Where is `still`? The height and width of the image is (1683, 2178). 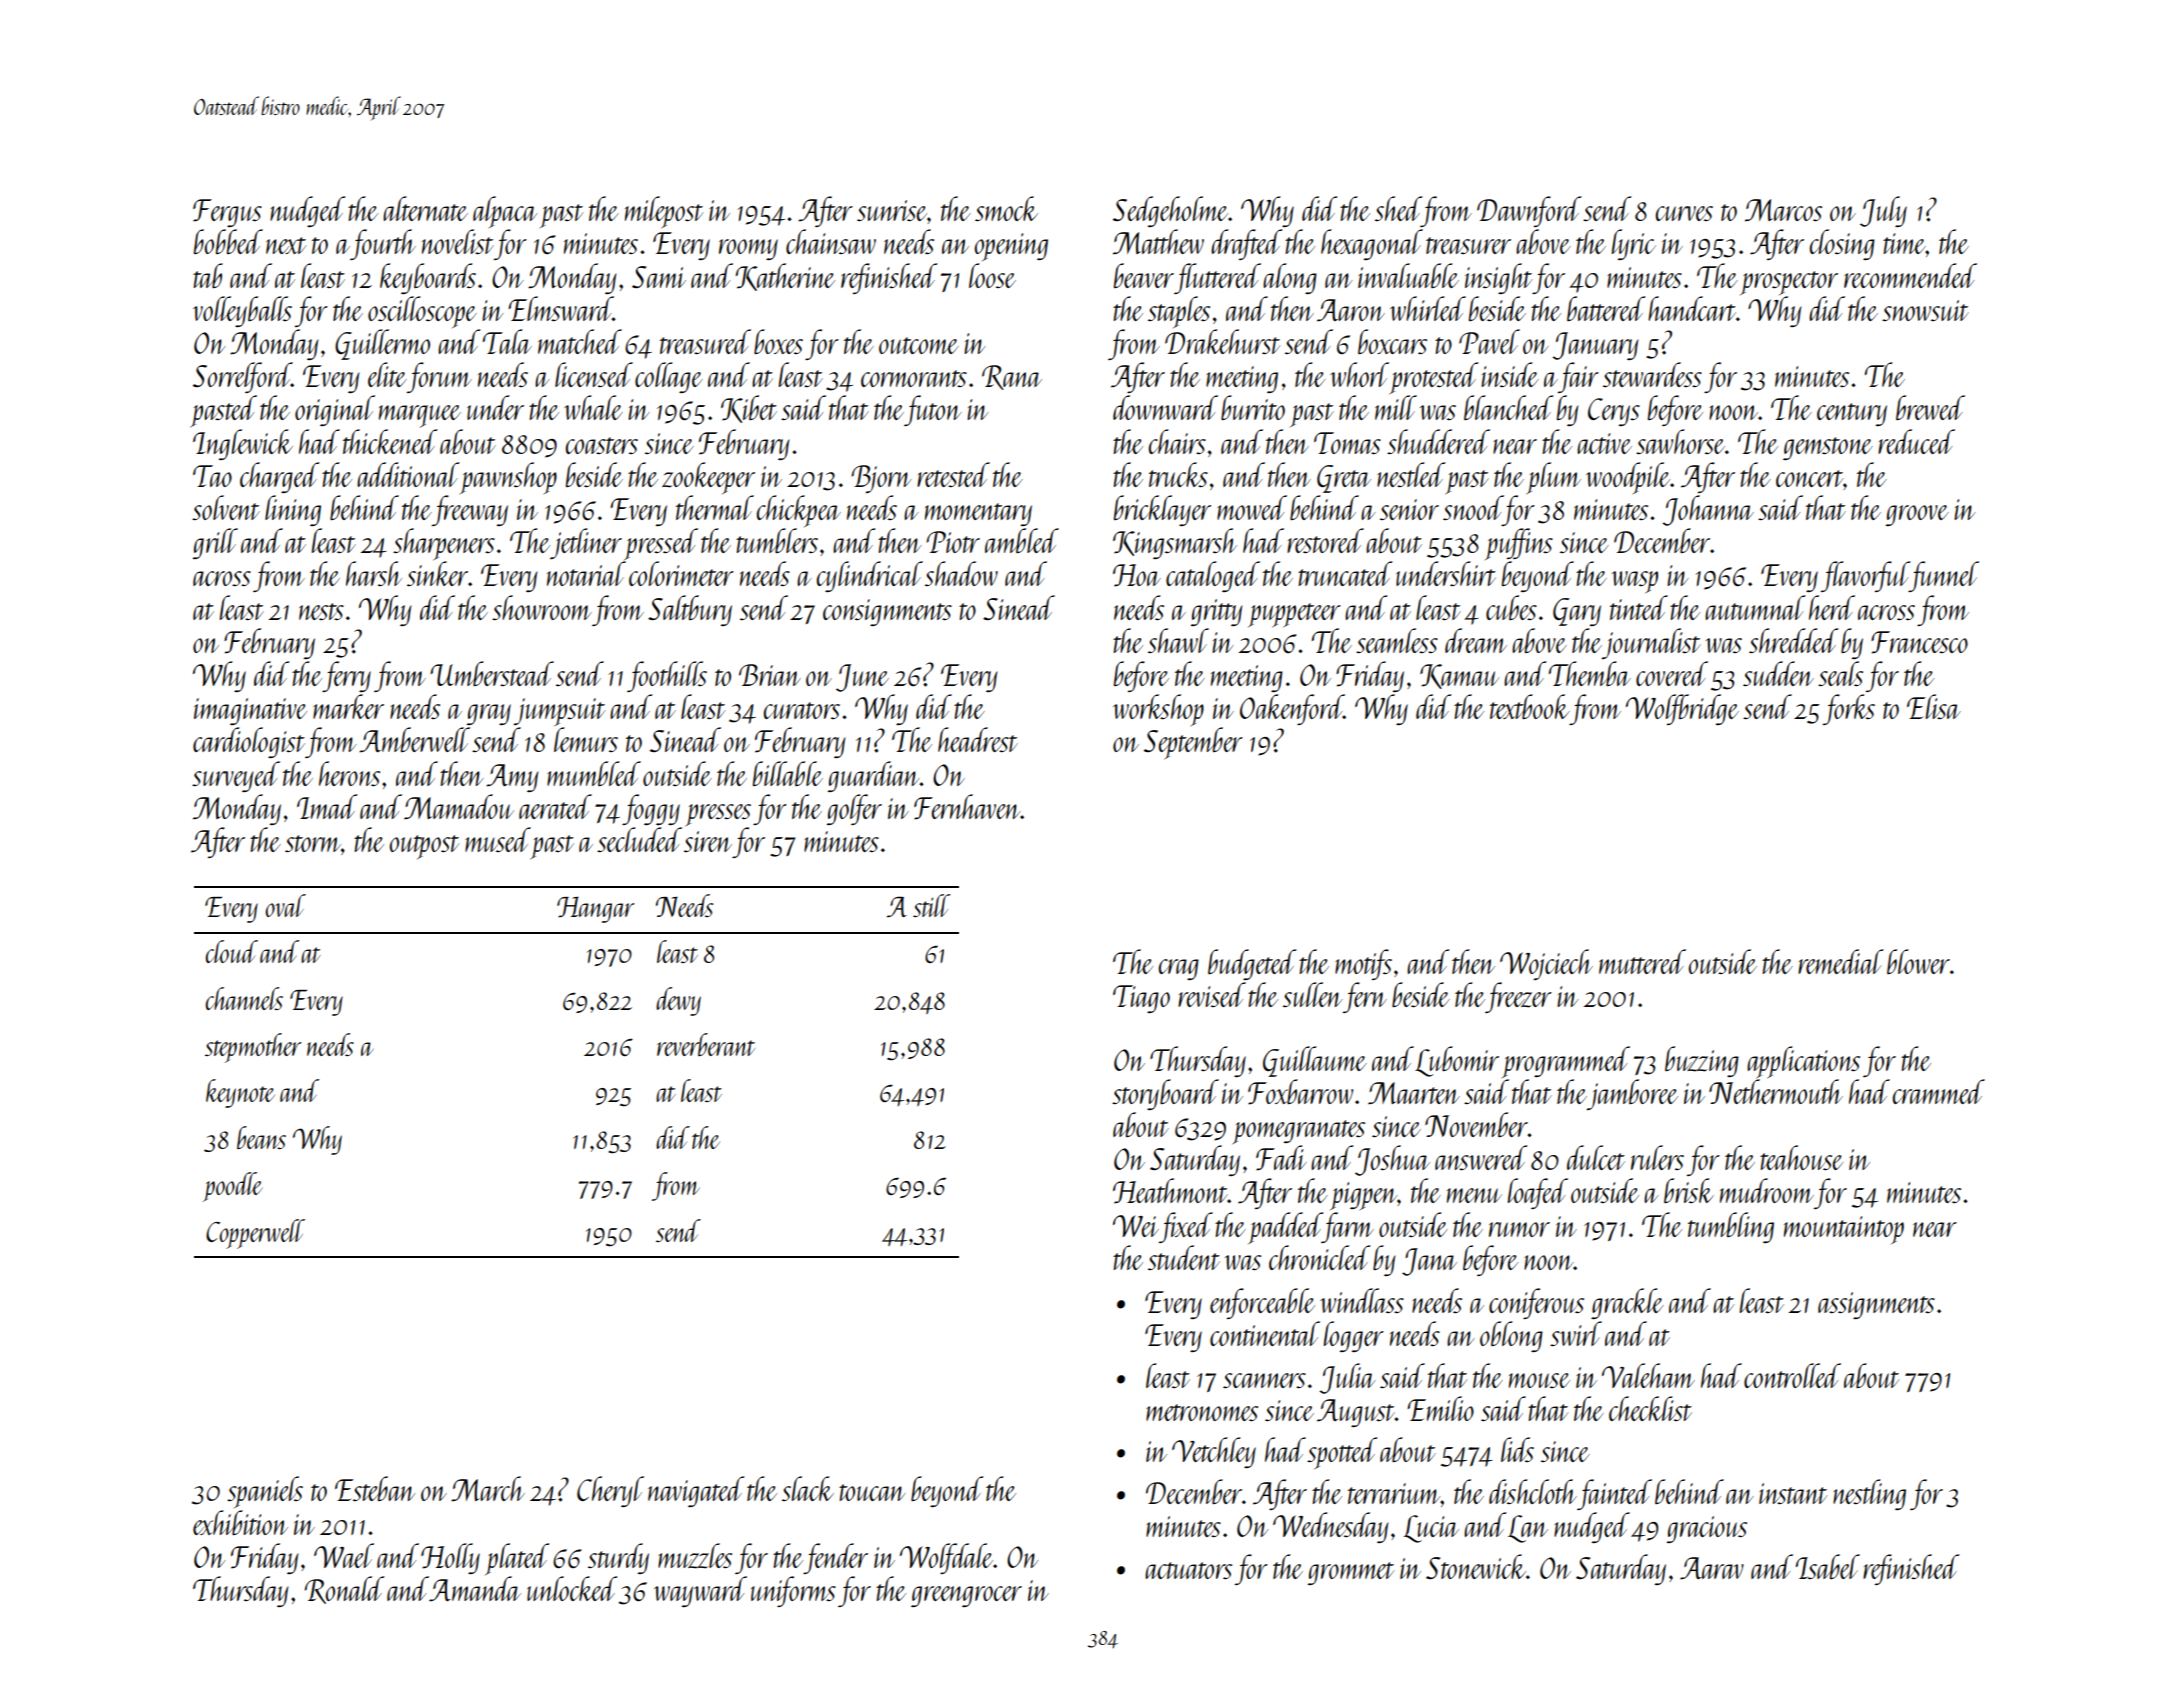 still is located at coordinates (932, 905).
